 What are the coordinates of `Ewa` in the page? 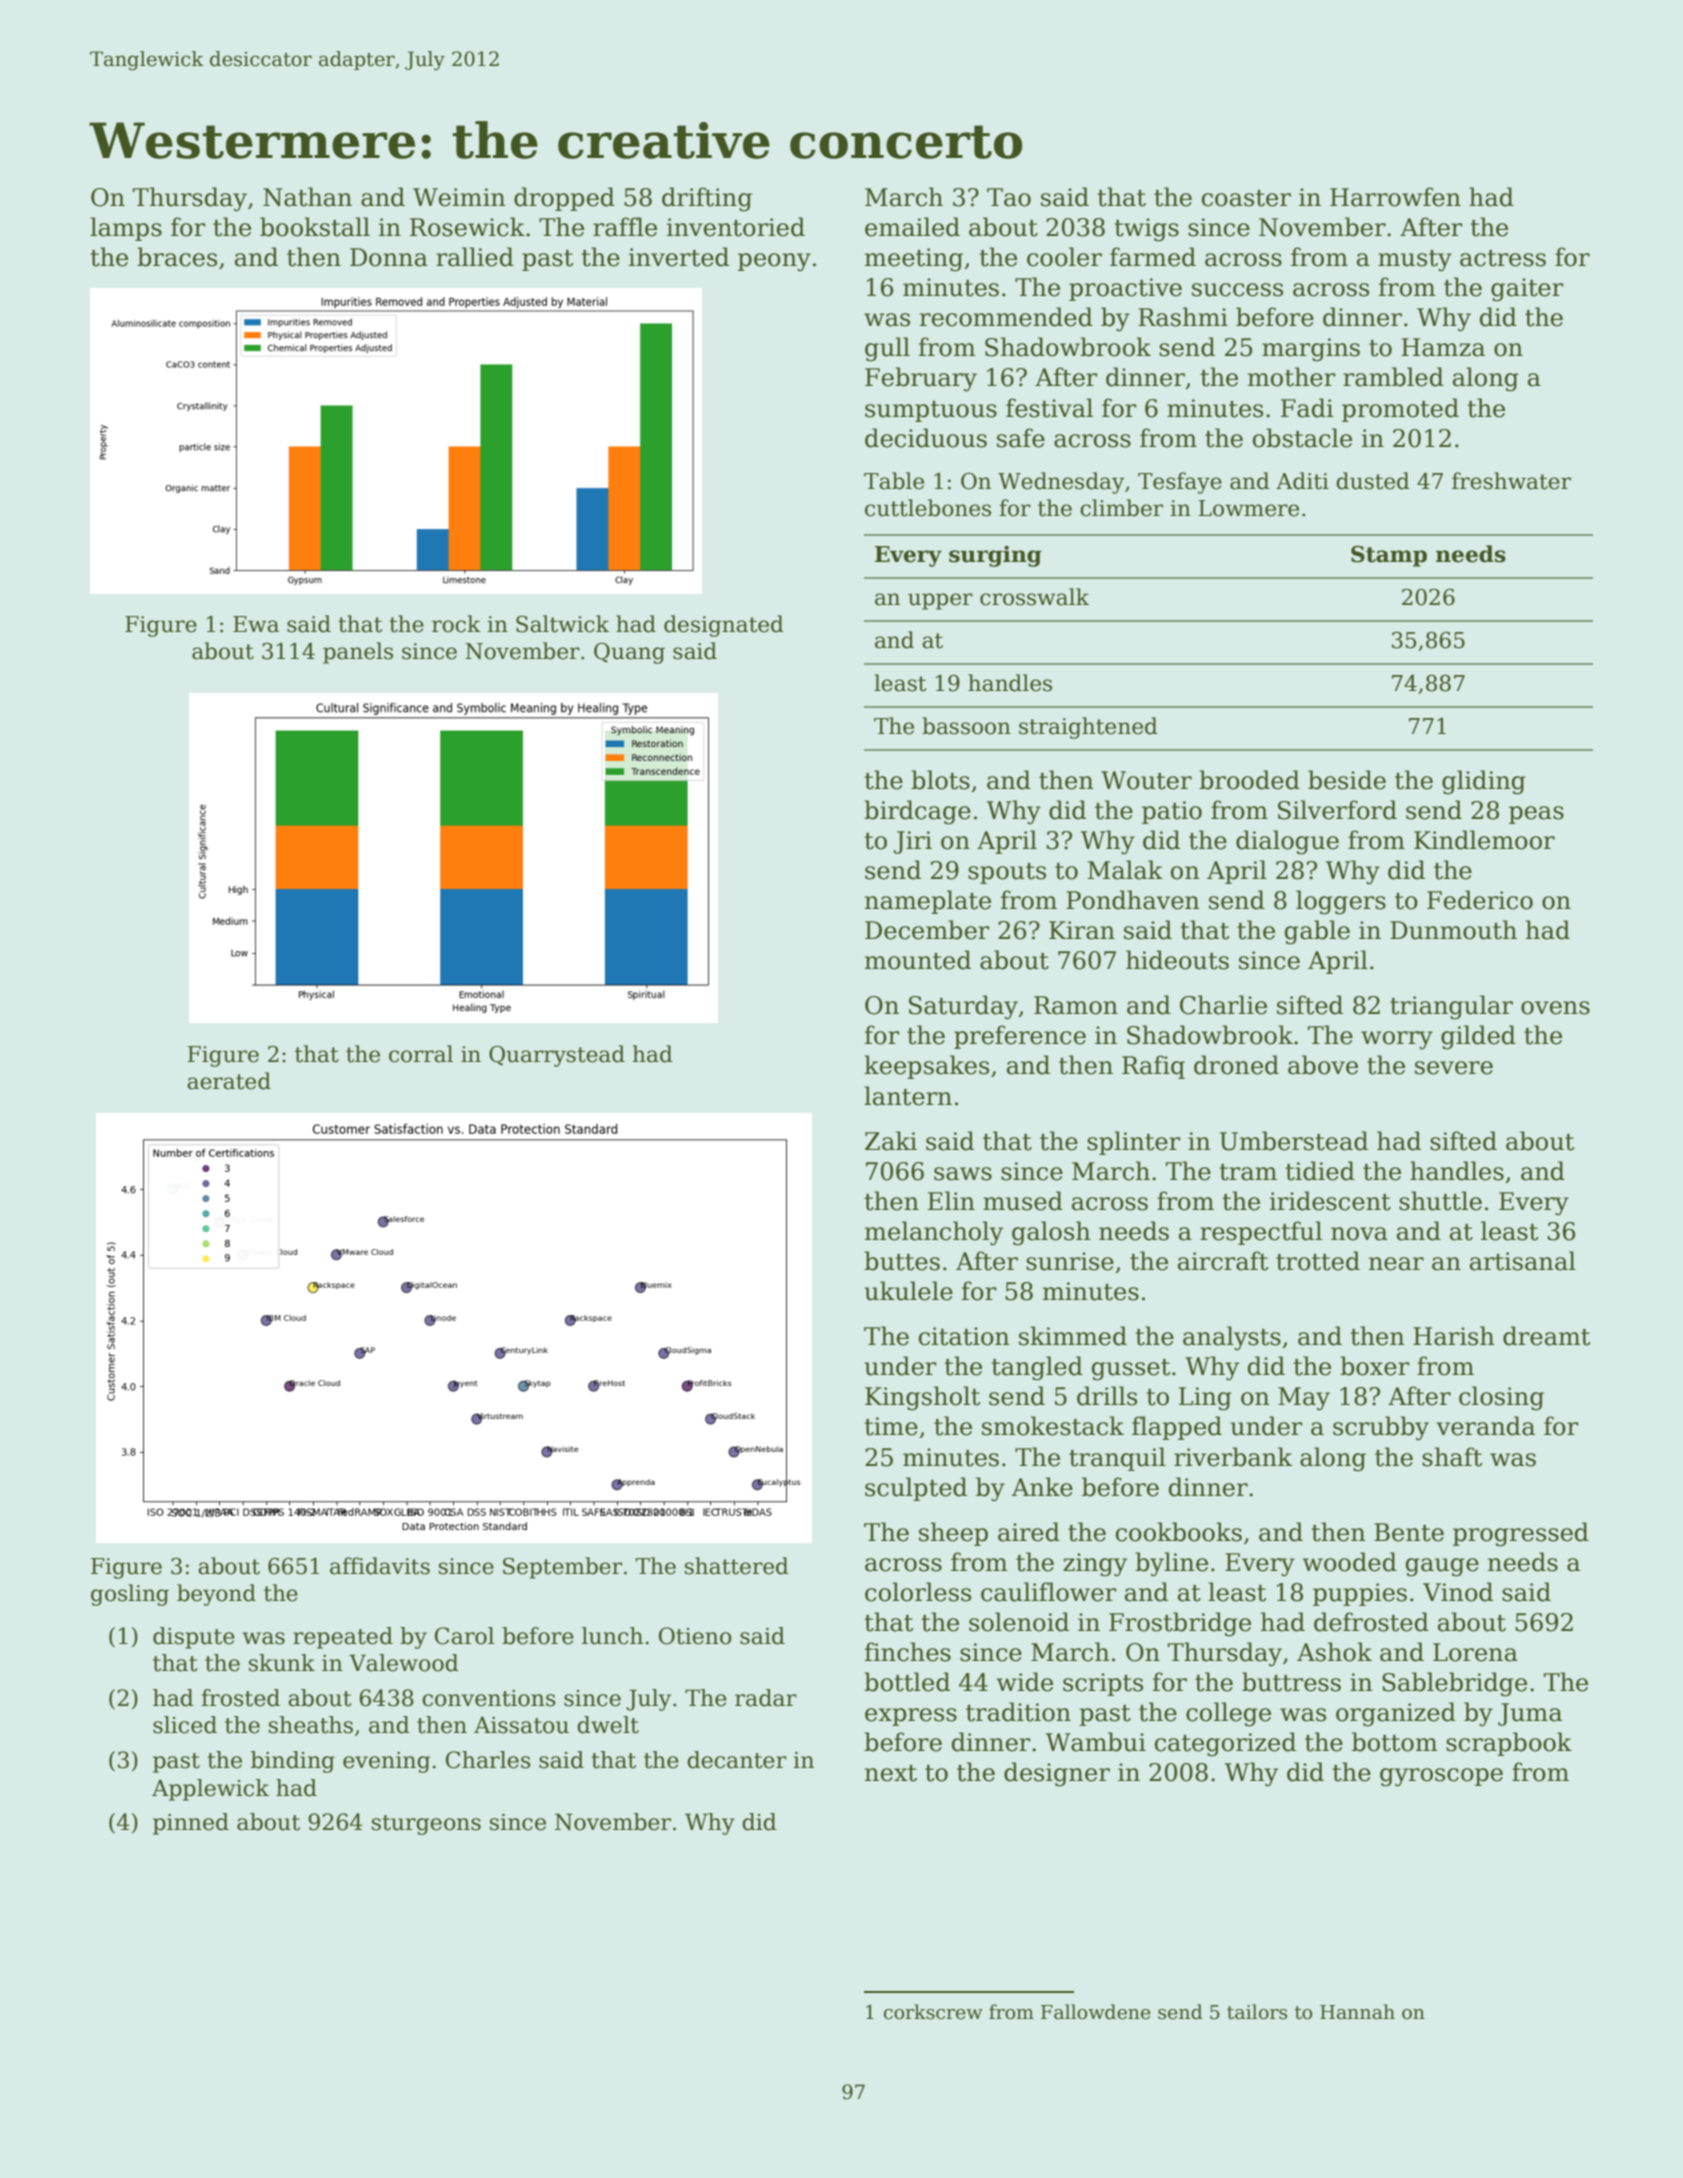 It's located at (256, 624).
